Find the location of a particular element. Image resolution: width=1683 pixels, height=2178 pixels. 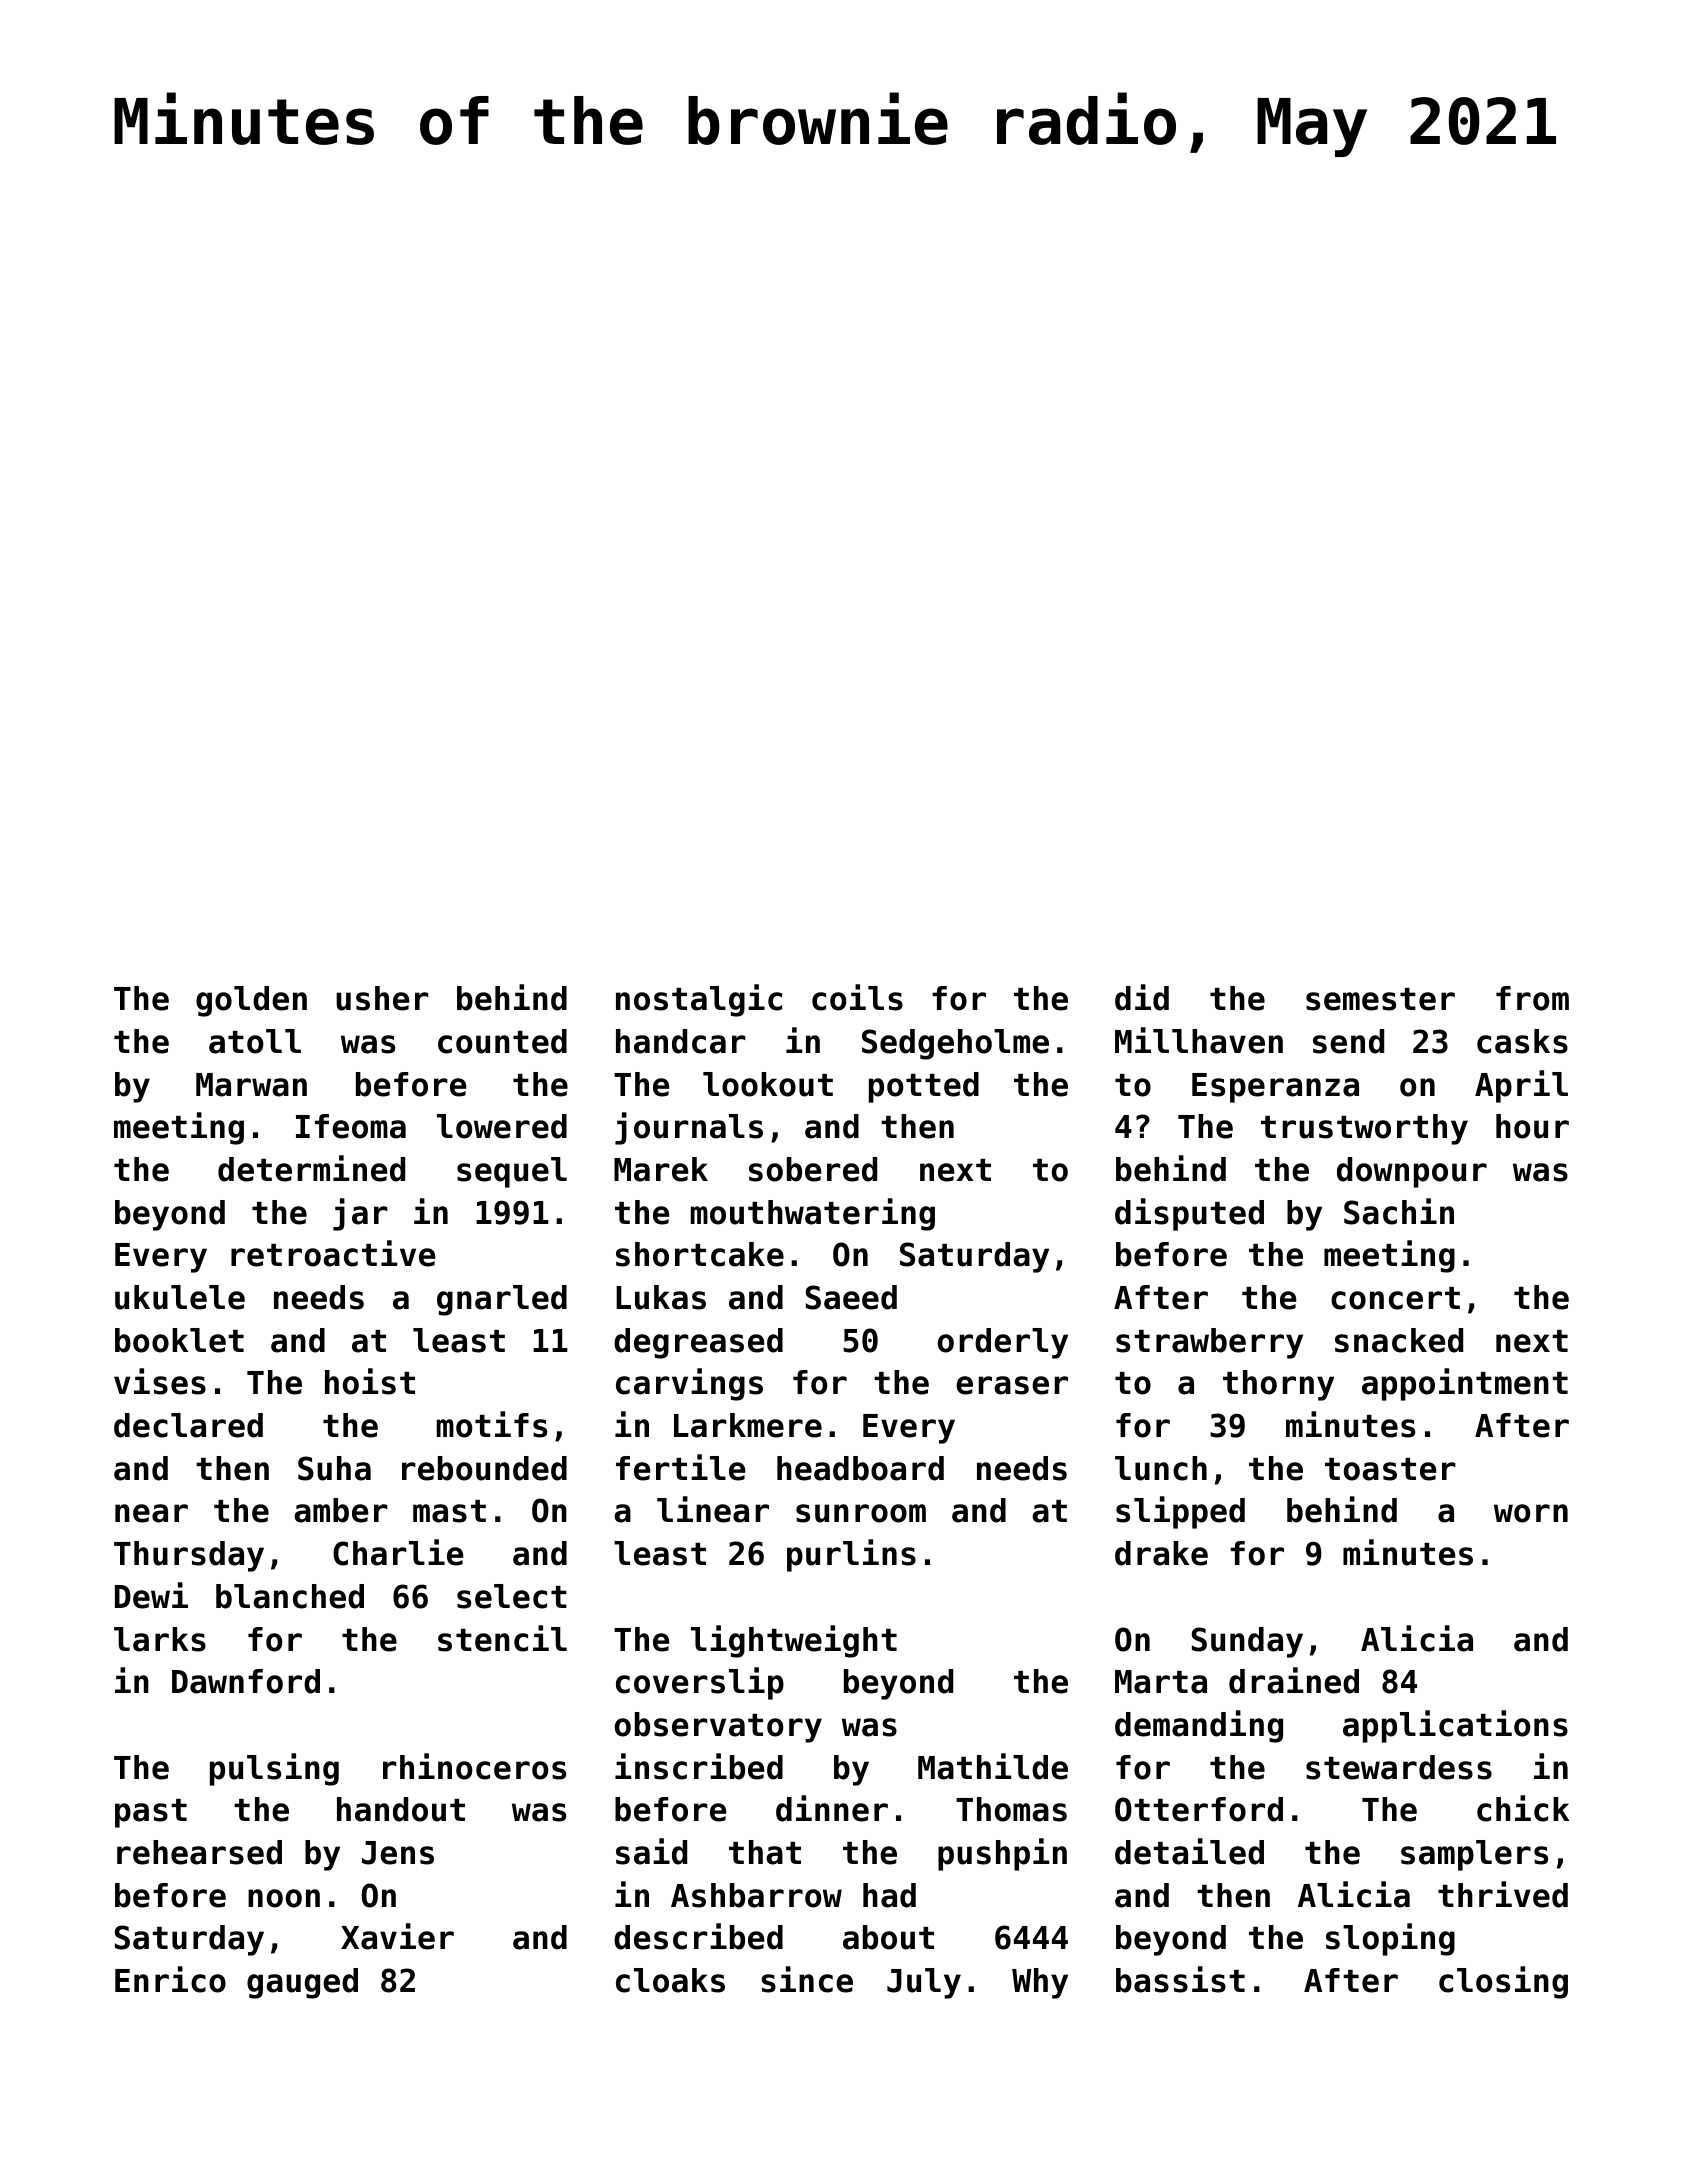

Dewi is located at coordinates (151, 1595).
